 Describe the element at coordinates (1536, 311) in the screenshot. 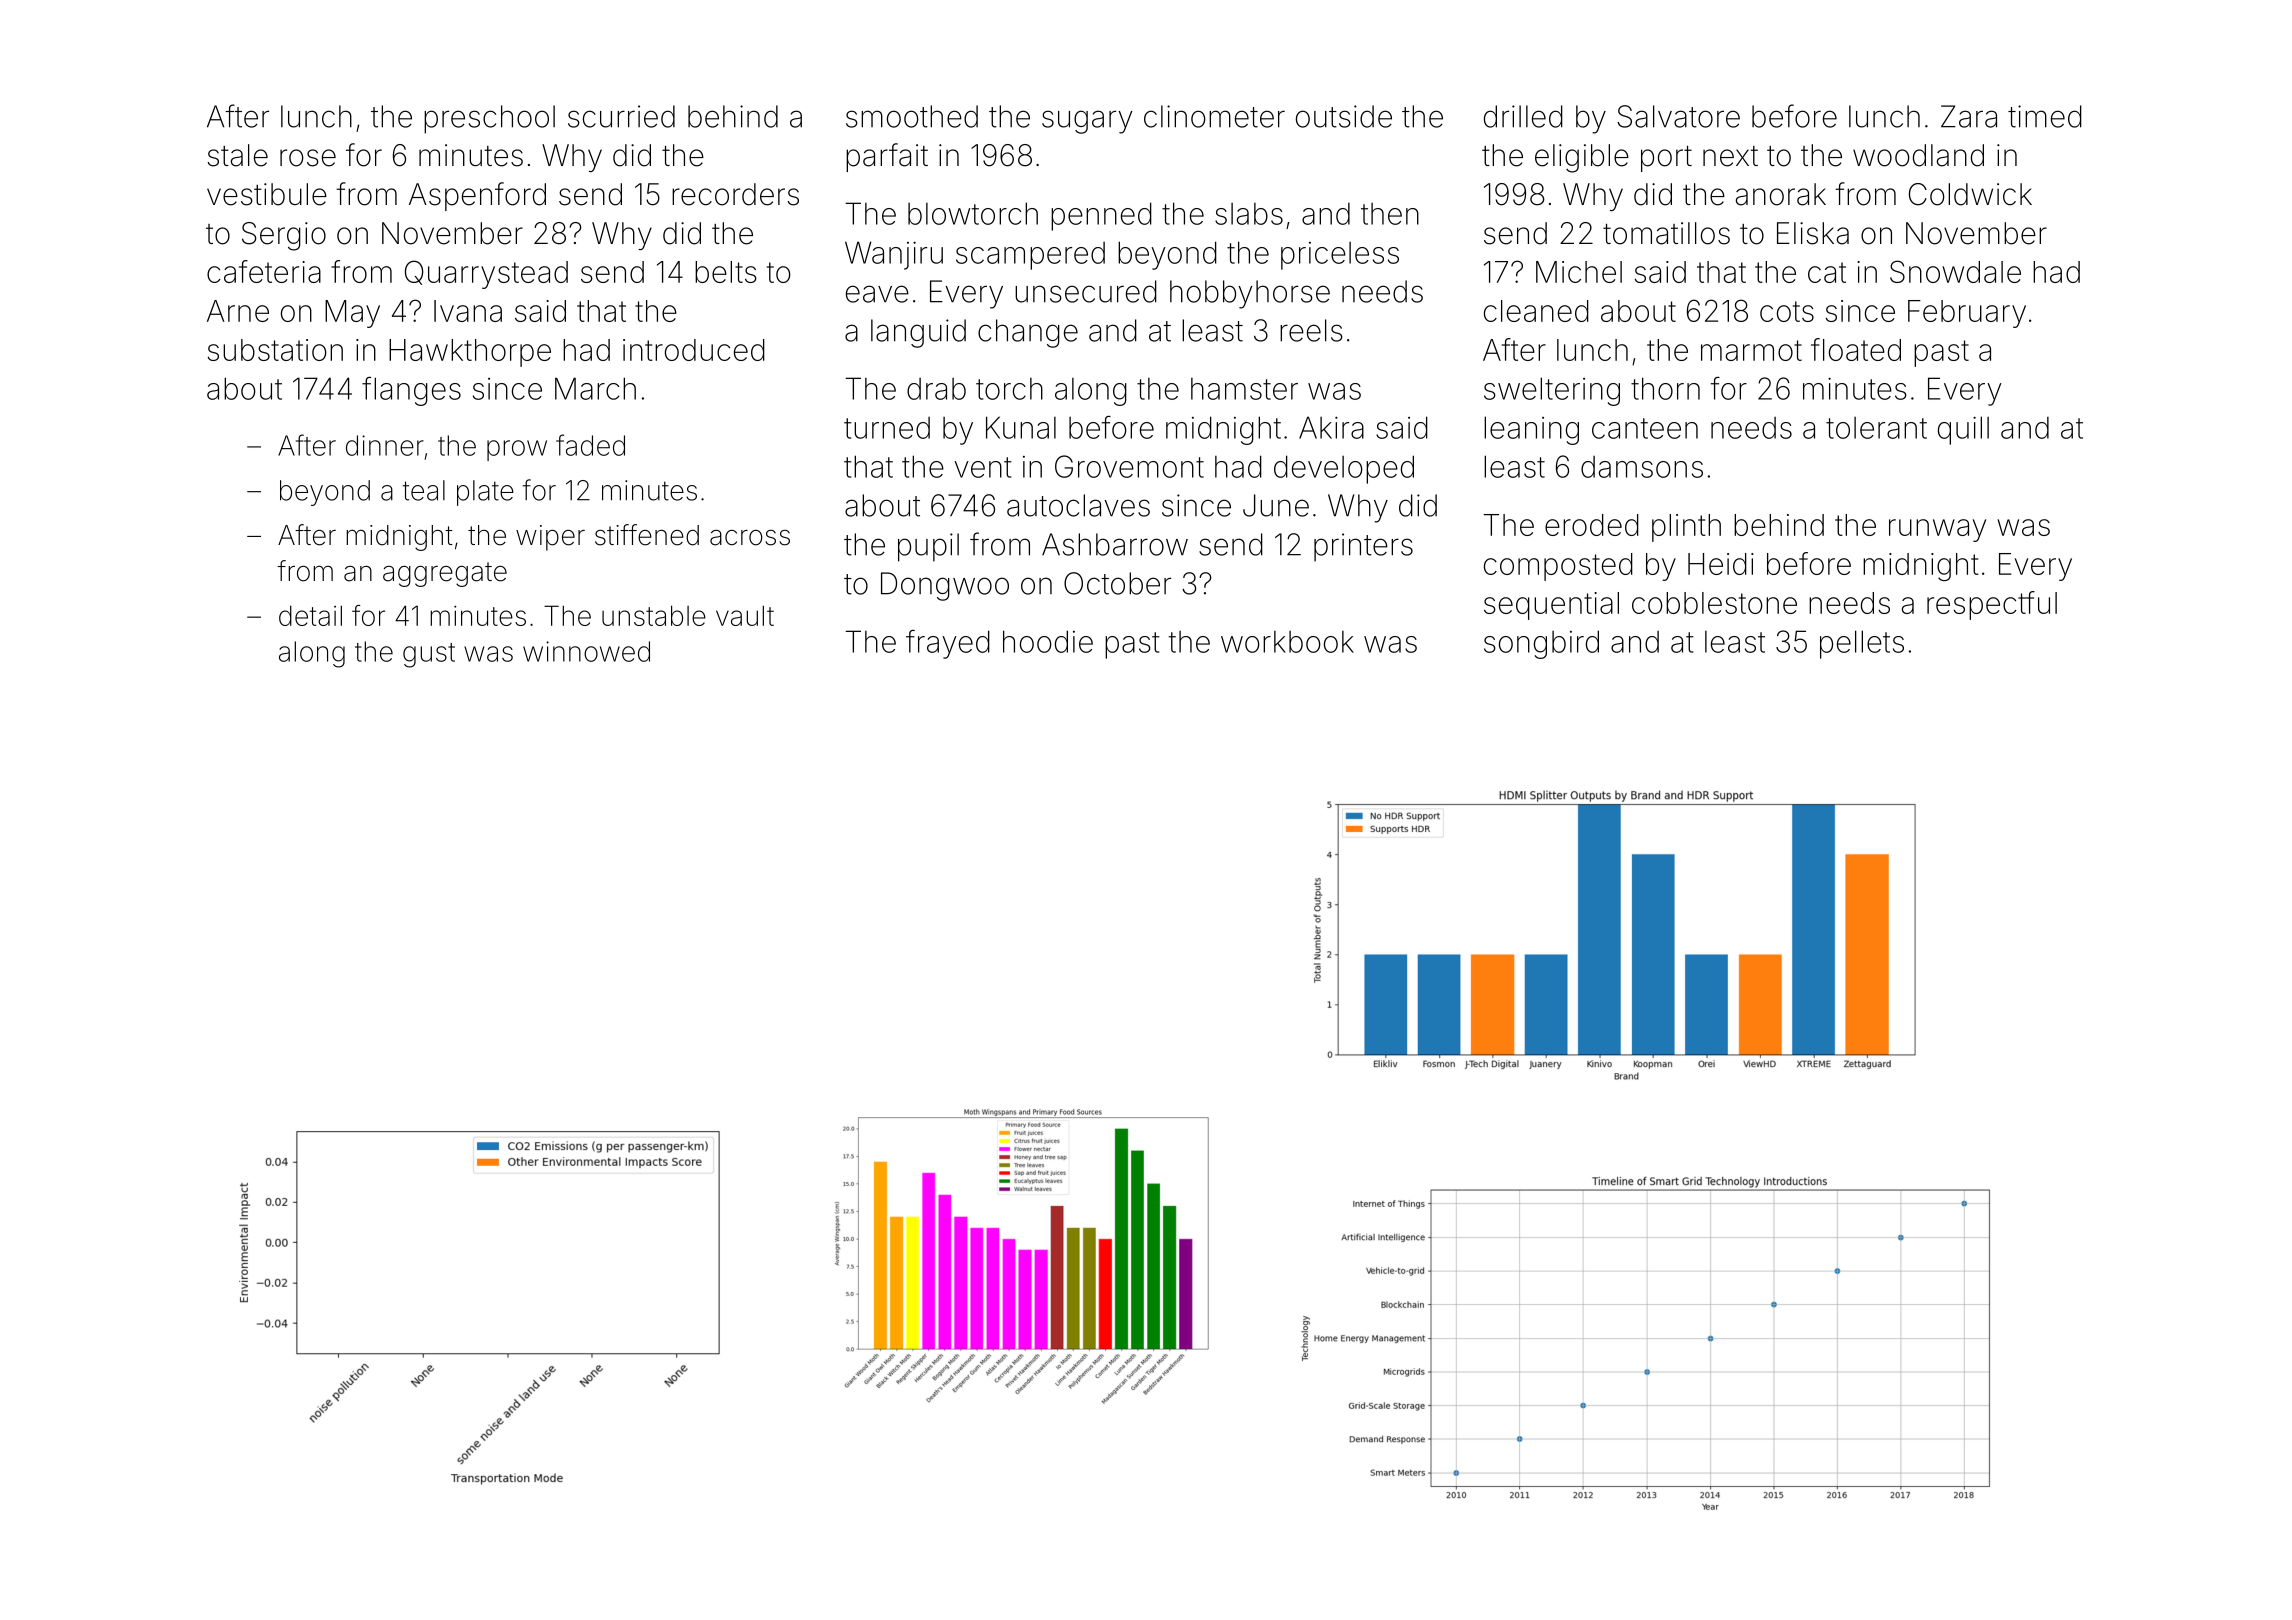

I see `cleaned` at that location.
